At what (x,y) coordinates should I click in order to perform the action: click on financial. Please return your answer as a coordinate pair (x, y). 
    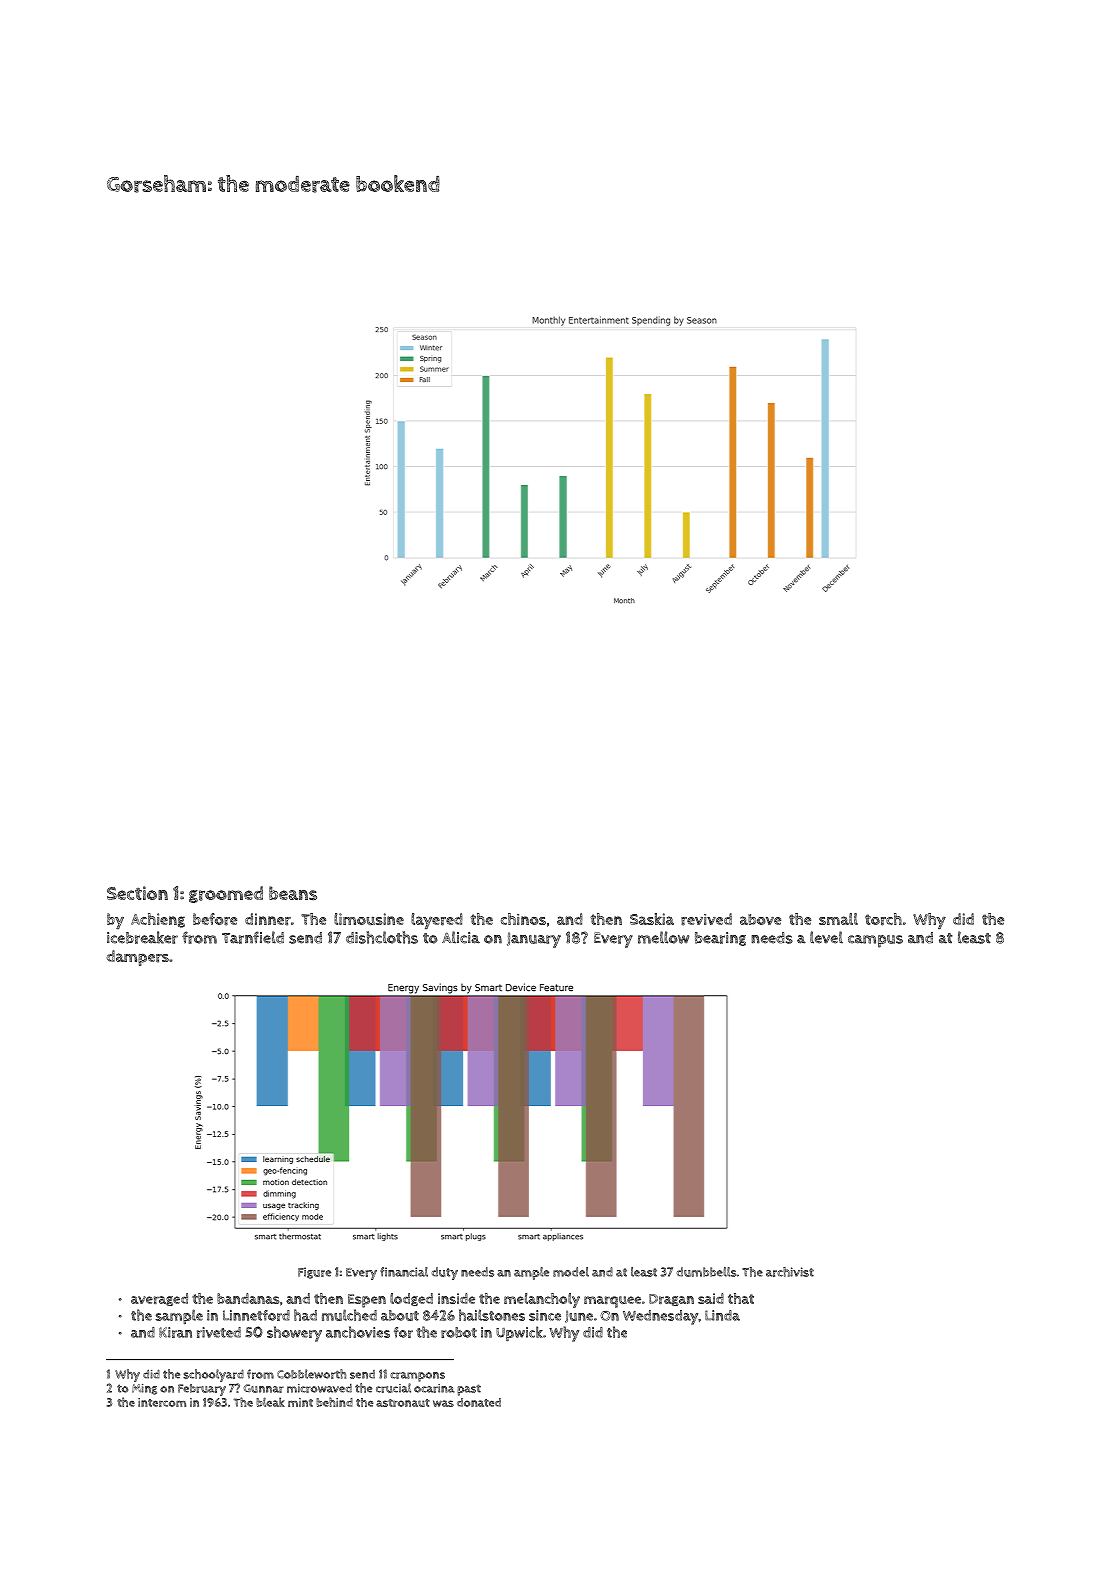
    Looking at the image, I should click on (404, 1272).
